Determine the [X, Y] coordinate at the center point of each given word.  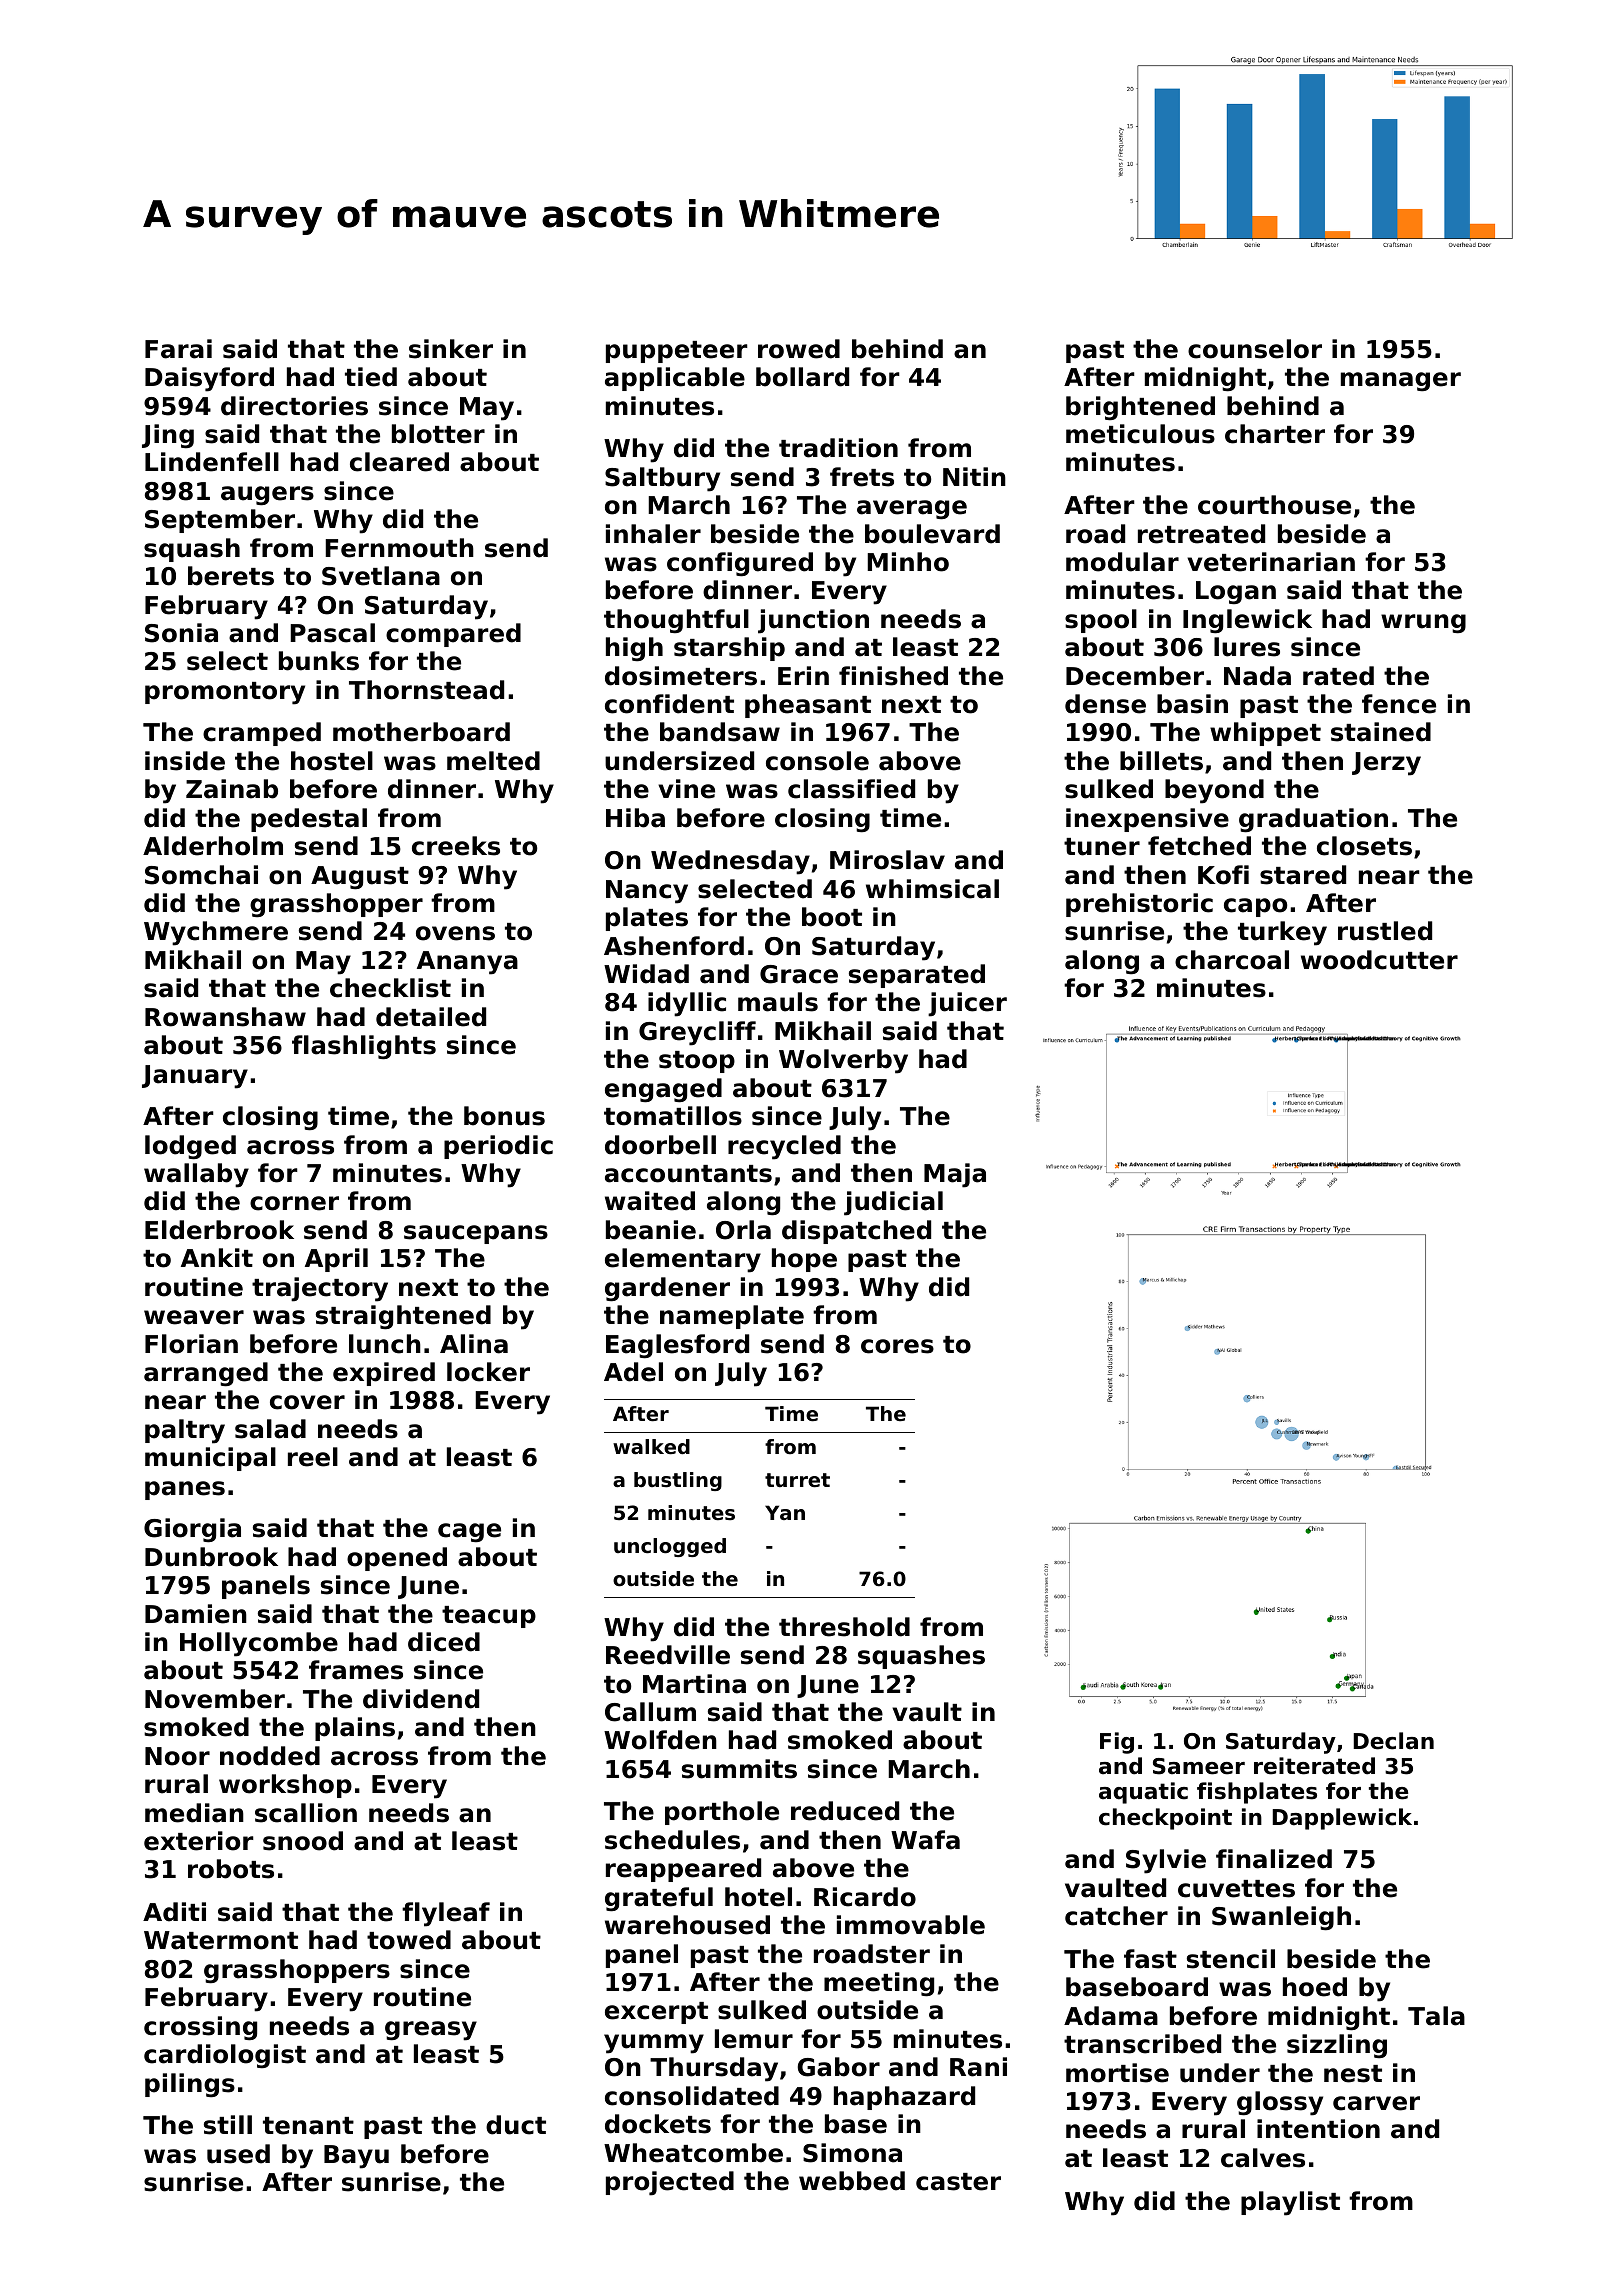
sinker [451, 349]
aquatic [1143, 1793]
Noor [177, 1756]
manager [1401, 382]
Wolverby [843, 1061]
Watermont [221, 1940]
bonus [504, 1116]
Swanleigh [1281, 1918]
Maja [955, 1175]
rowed [799, 349]
